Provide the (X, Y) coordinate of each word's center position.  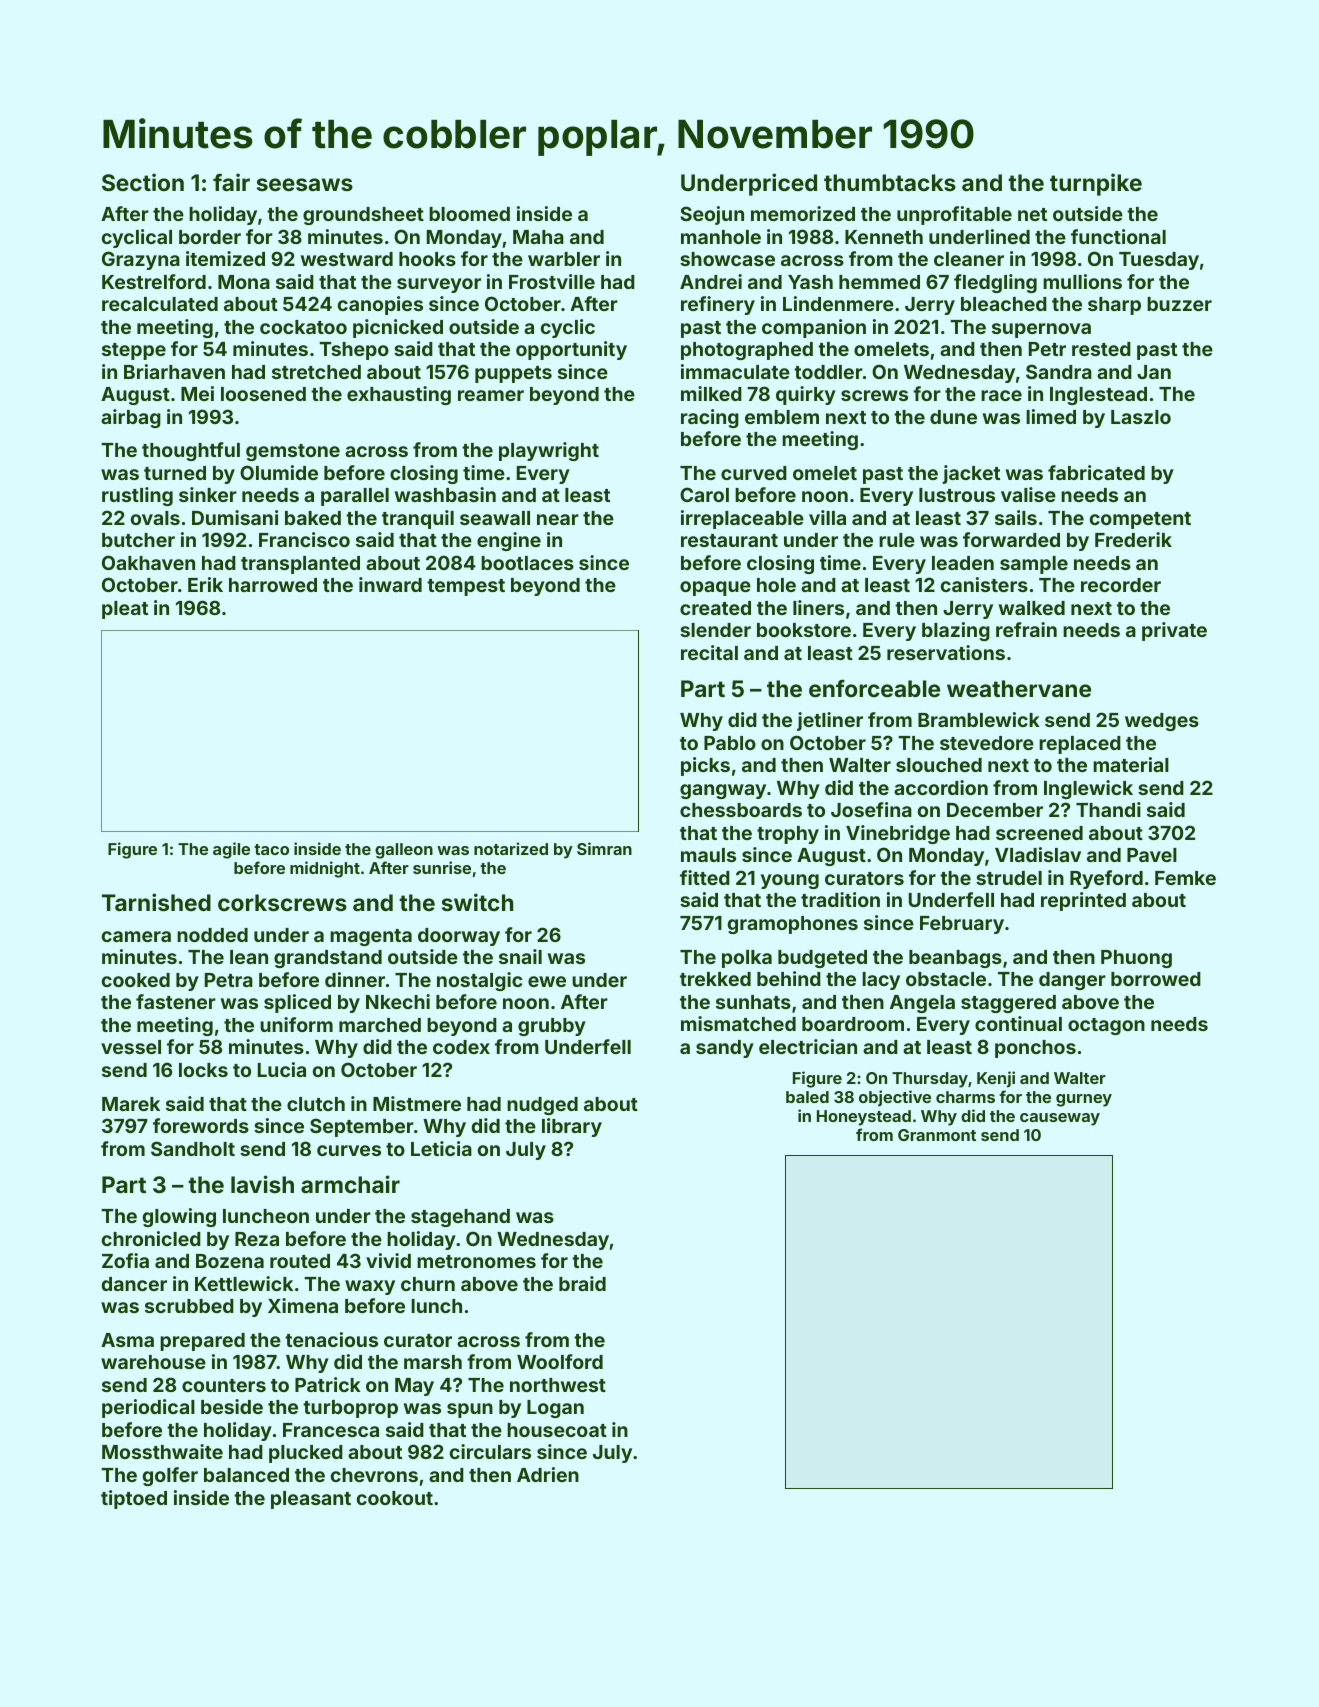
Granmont (937, 1135)
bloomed (469, 214)
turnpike (1096, 184)
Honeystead (864, 1118)
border (210, 237)
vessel (131, 1047)
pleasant (311, 1500)
